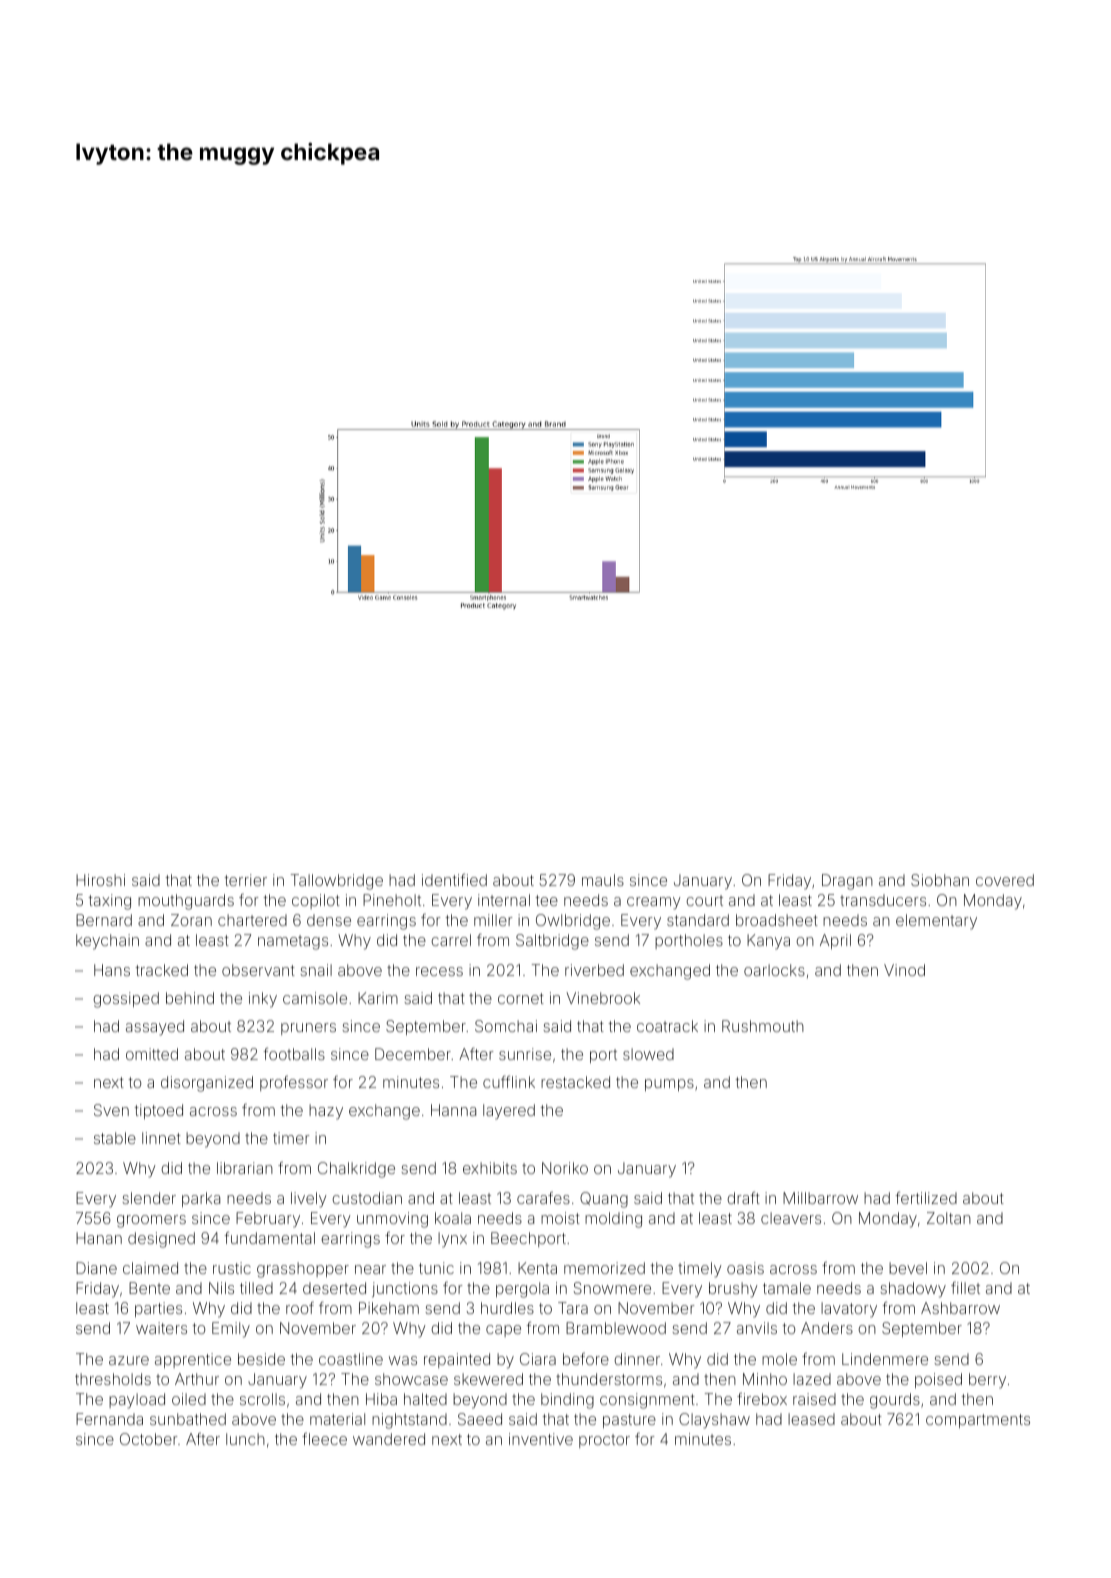 The image size is (1111, 1578). What do you see at coordinates (150, 1268) in the document?
I see `claimed` at bounding box center [150, 1268].
